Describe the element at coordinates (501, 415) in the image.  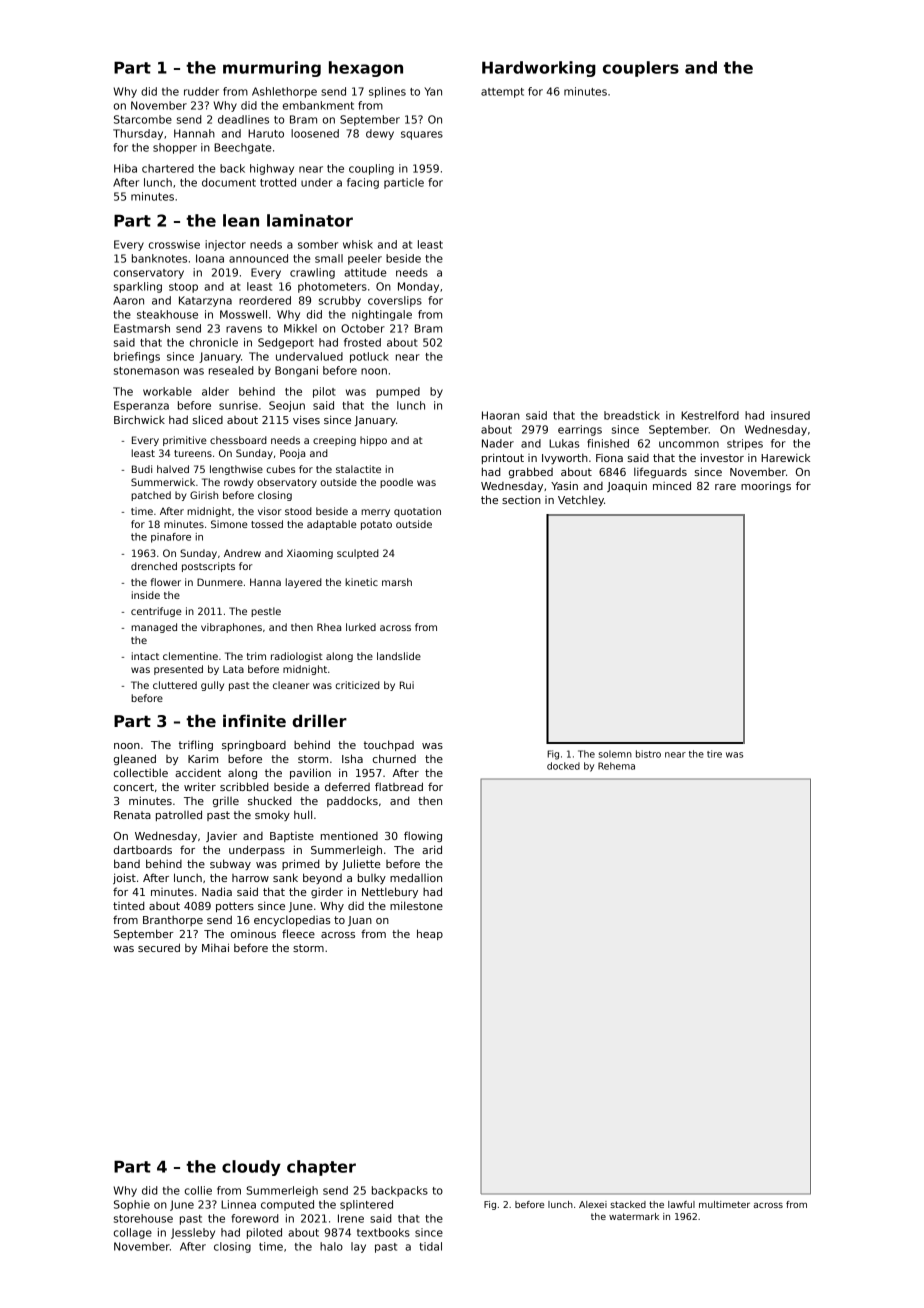
I see `Haoran` at that location.
